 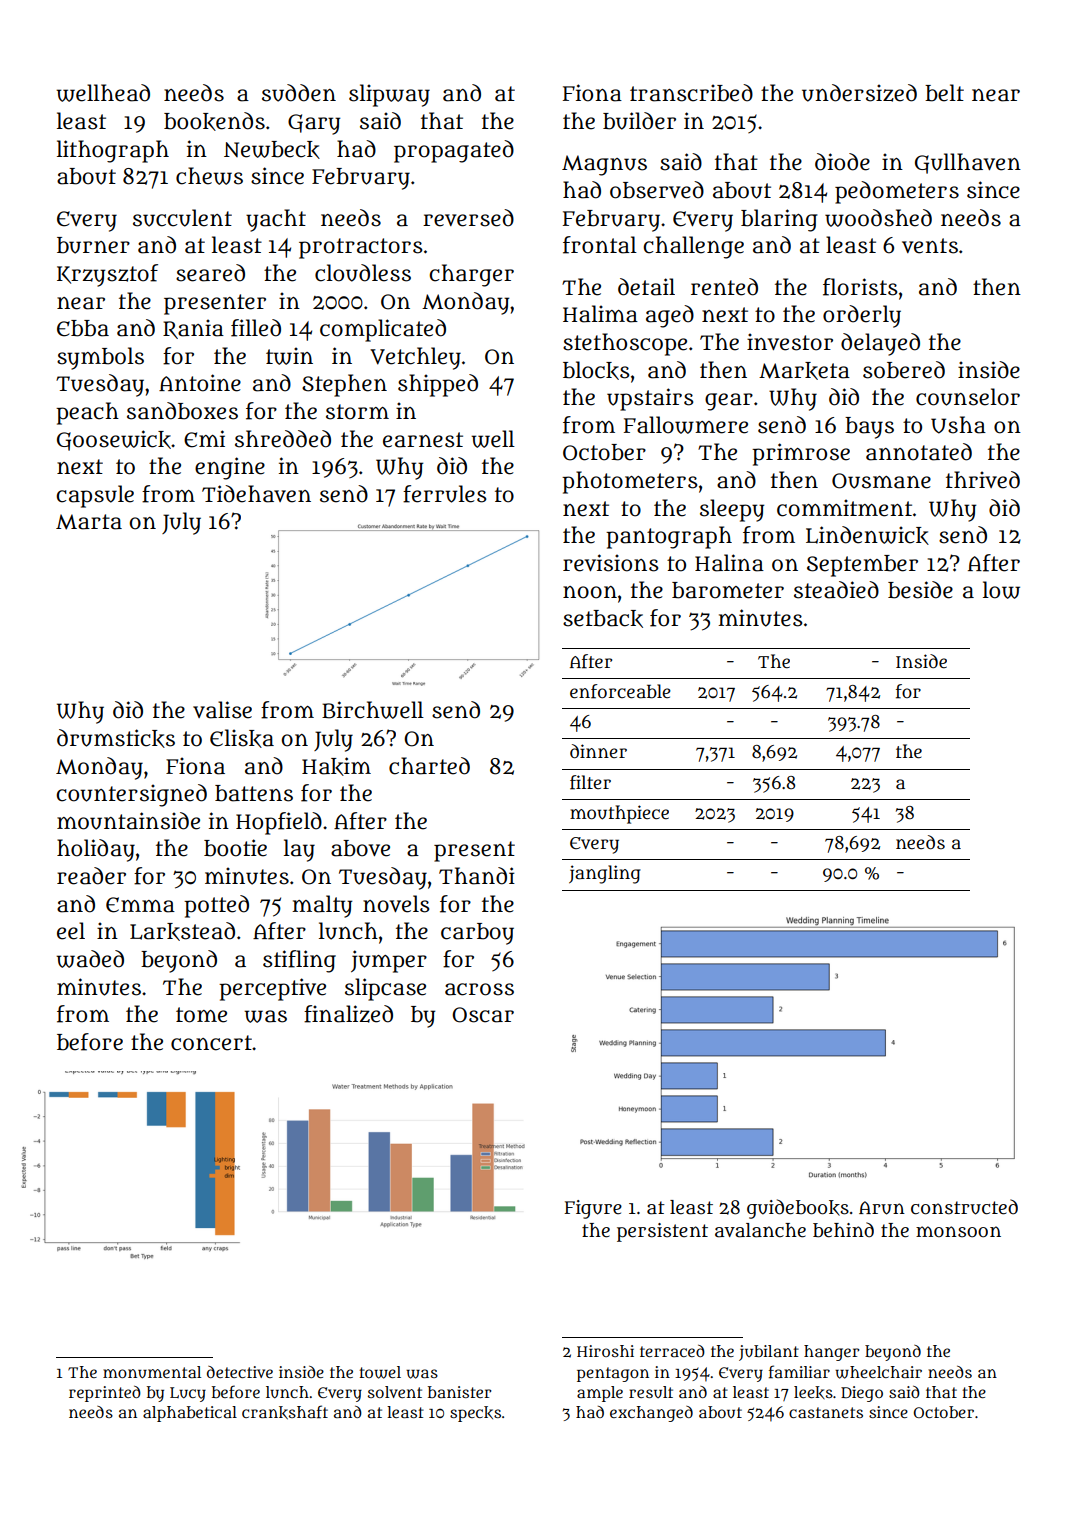 What do you see at coordinates (619, 814) in the screenshot?
I see `mouthpiece` at bounding box center [619, 814].
